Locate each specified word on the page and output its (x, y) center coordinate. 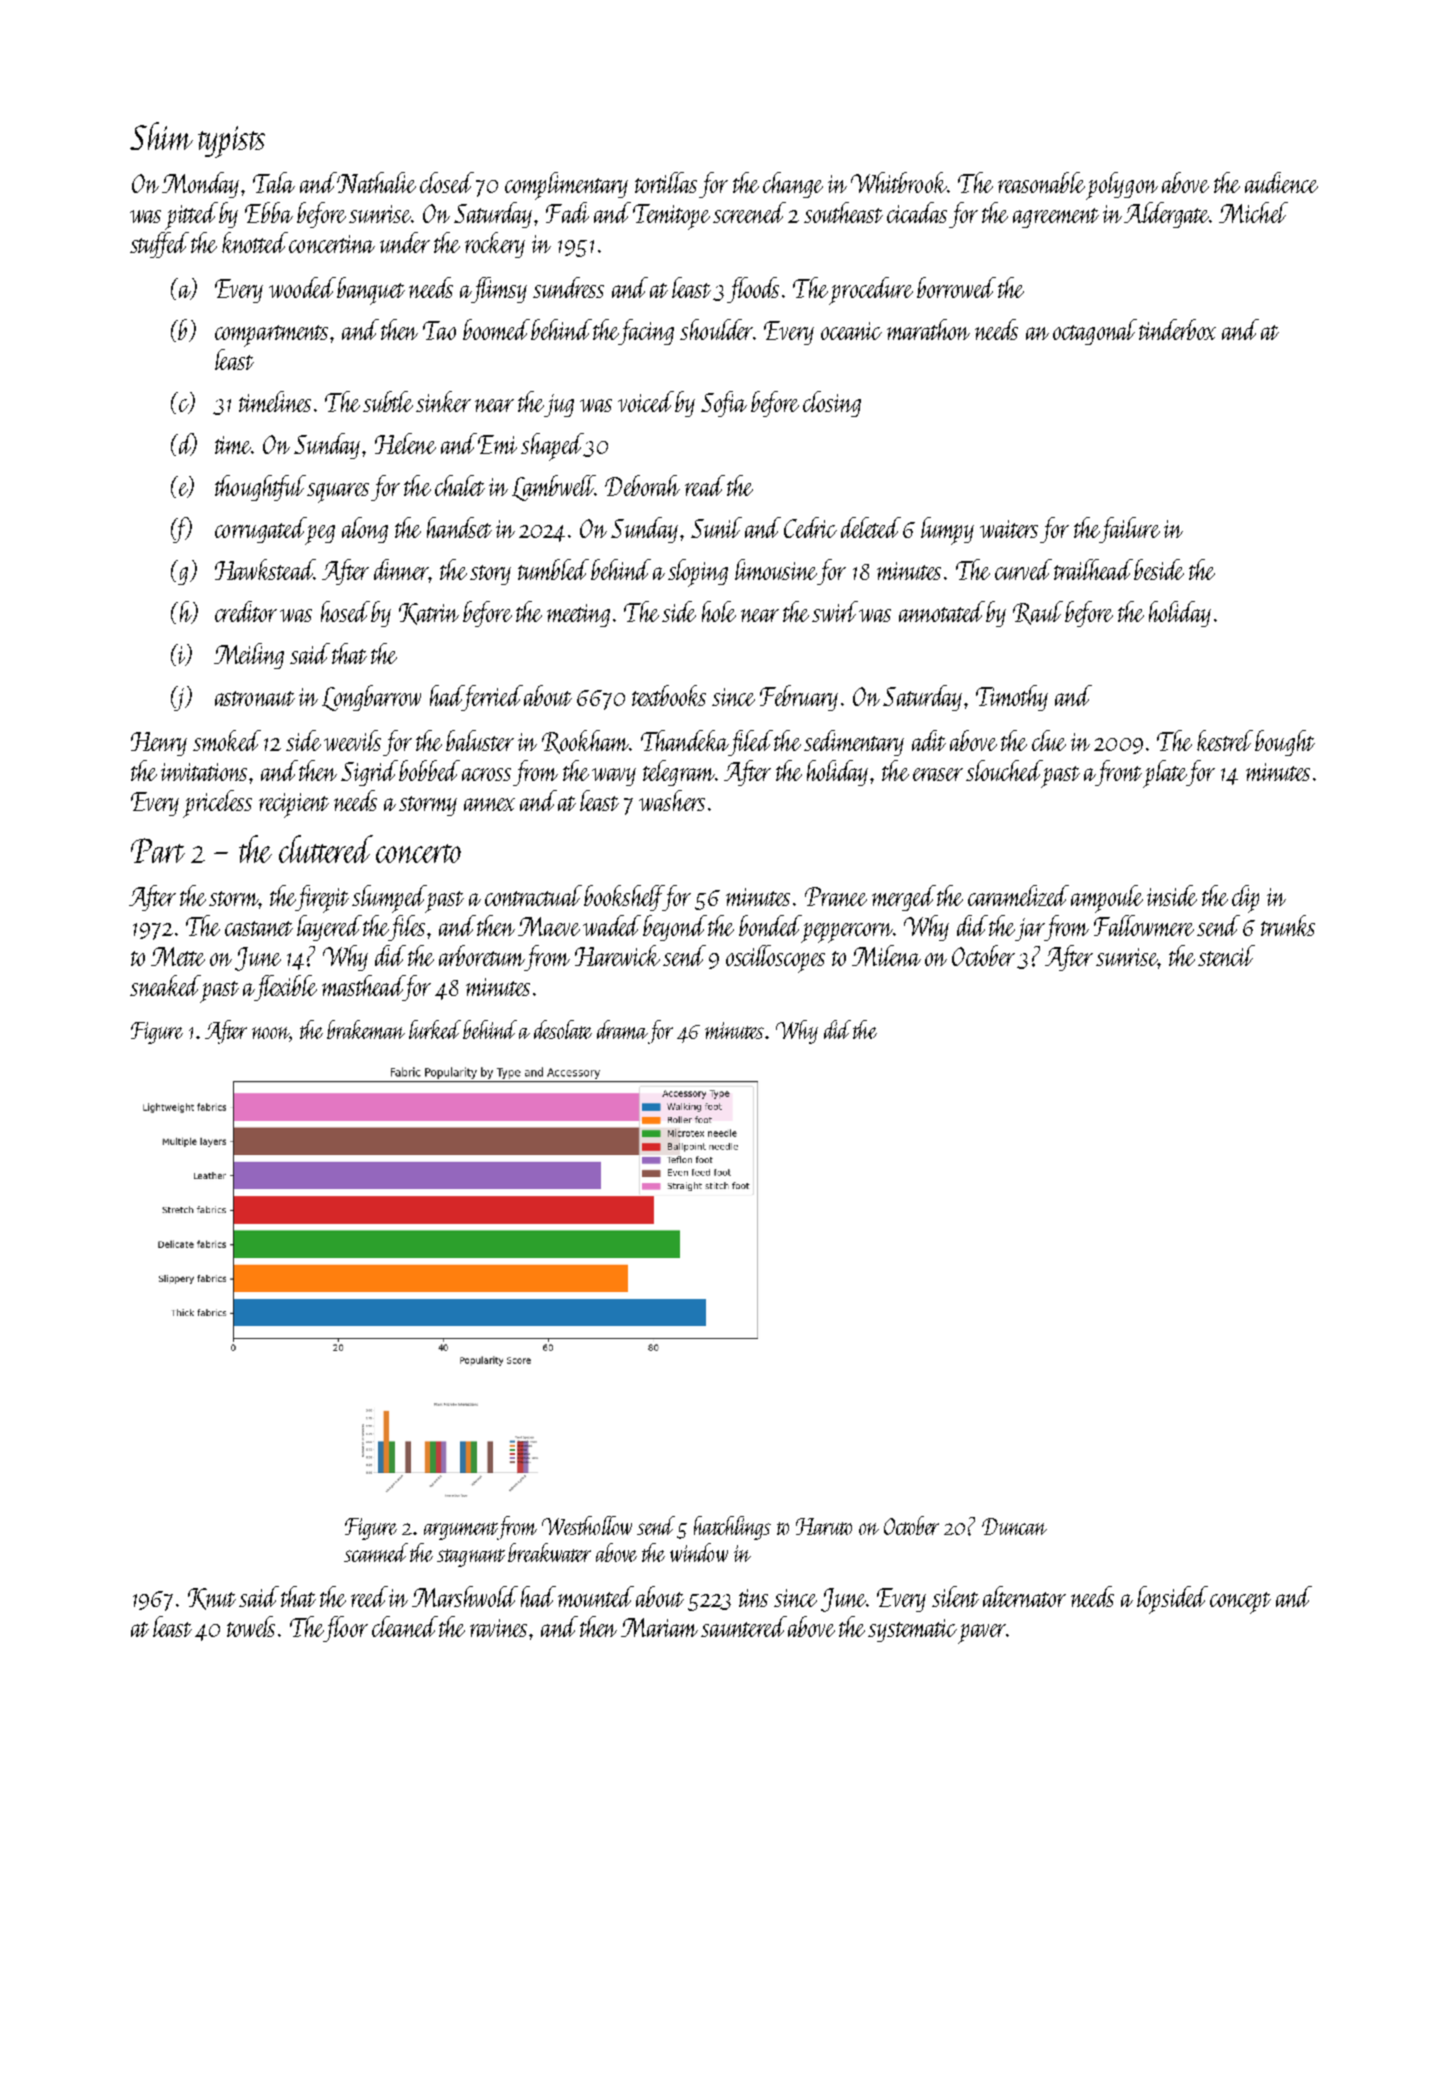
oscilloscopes (775, 959)
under (405, 242)
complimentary (566, 186)
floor (346, 1629)
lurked (435, 1029)
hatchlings (732, 1528)
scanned (376, 1552)
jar (1030, 929)
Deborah (642, 485)
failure (1130, 530)
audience (1281, 182)
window (699, 1552)
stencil (1226, 955)
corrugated (260, 531)
